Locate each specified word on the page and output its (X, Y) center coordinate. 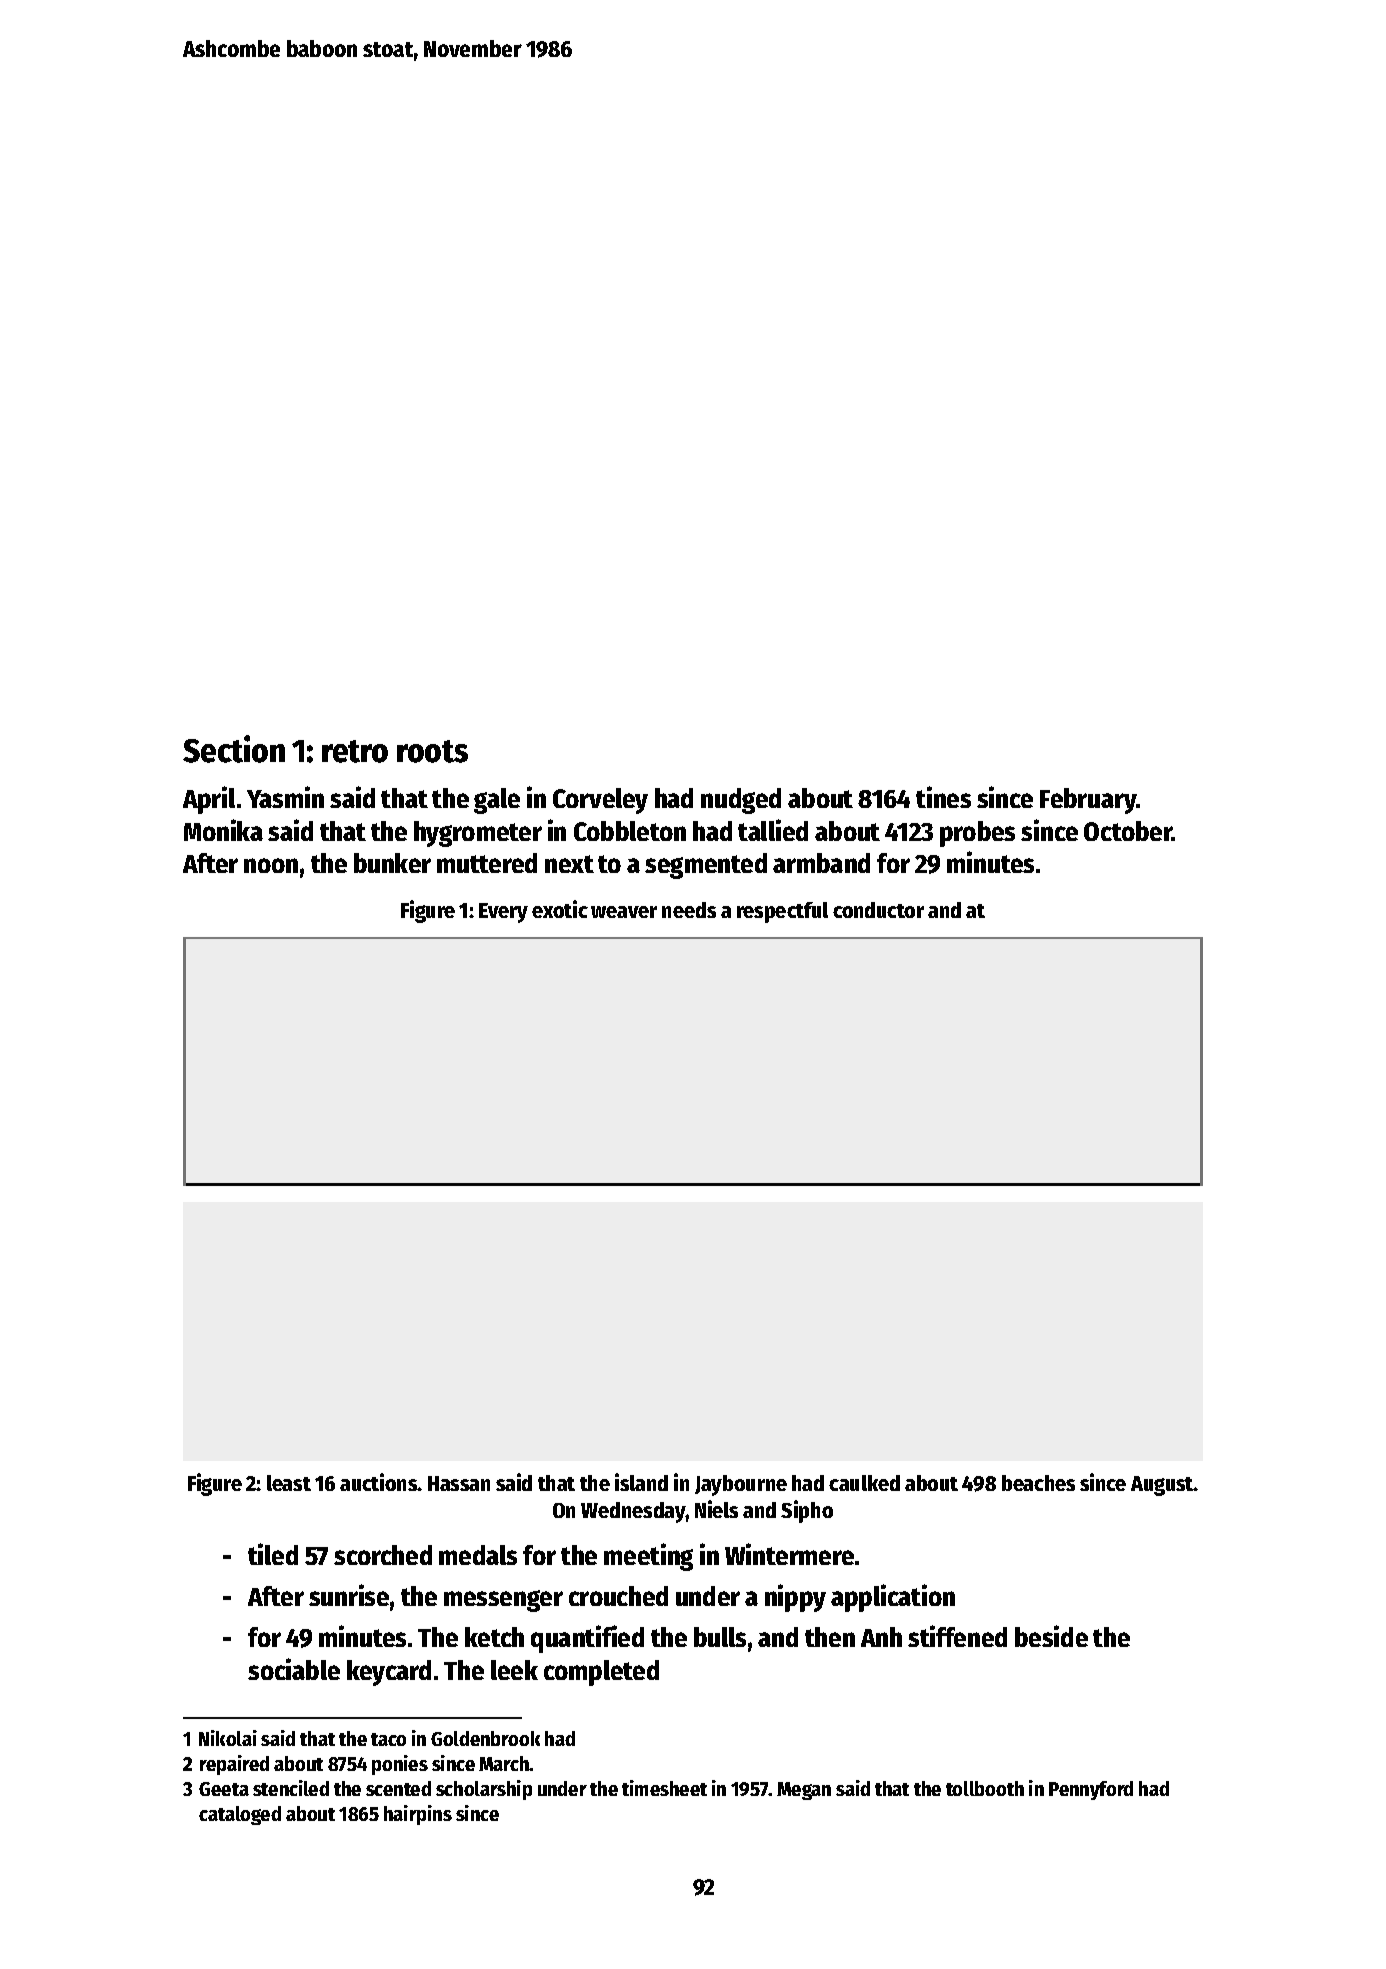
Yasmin (285, 797)
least (289, 1483)
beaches (1038, 1483)
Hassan (459, 1483)
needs (689, 910)
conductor (878, 910)
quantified (587, 1639)
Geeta (224, 1789)
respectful (782, 912)
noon (271, 865)
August (1162, 1486)
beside (1051, 1636)
